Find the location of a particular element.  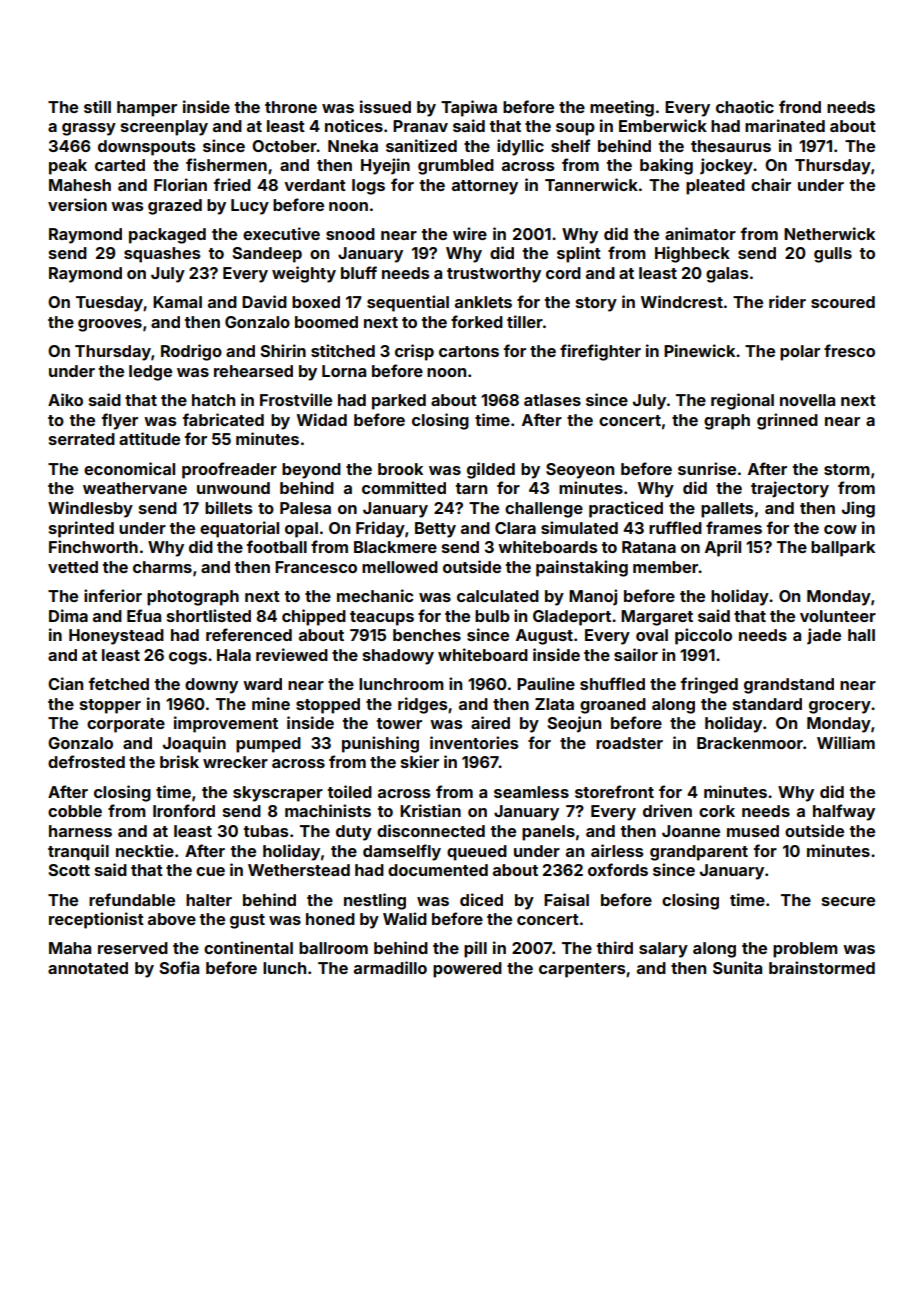

bluff is located at coordinates (359, 272).
